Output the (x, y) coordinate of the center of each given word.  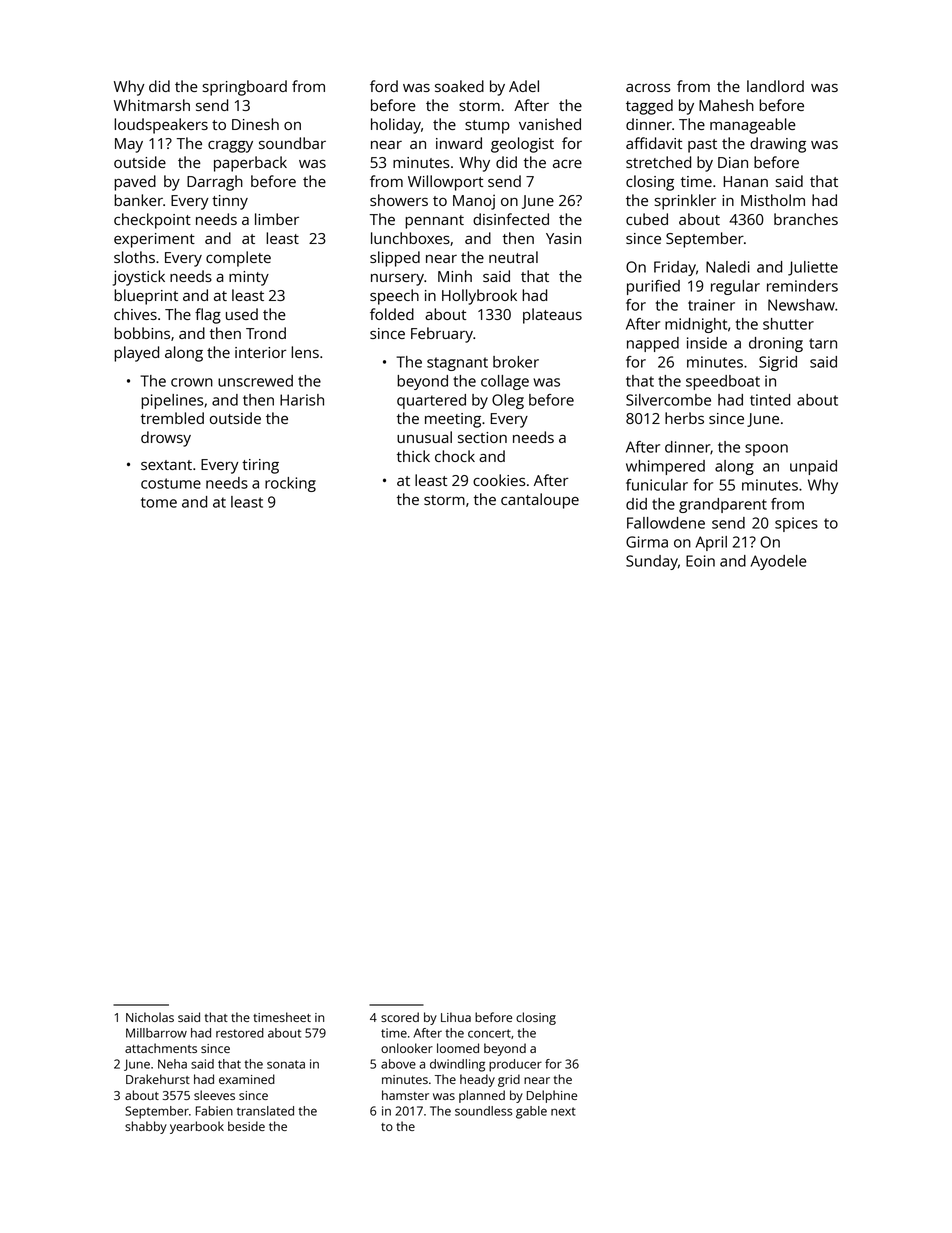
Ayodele (779, 562)
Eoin (700, 561)
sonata (286, 1064)
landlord (775, 86)
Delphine (552, 1096)
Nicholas (150, 1017)
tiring (260, 466)
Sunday (652, 562)
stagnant (457, 364)
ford (384, 86)
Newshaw (801, 305)
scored (400, 1017)
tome (159, 502)
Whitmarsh (152, 105)
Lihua (456, 1017)
